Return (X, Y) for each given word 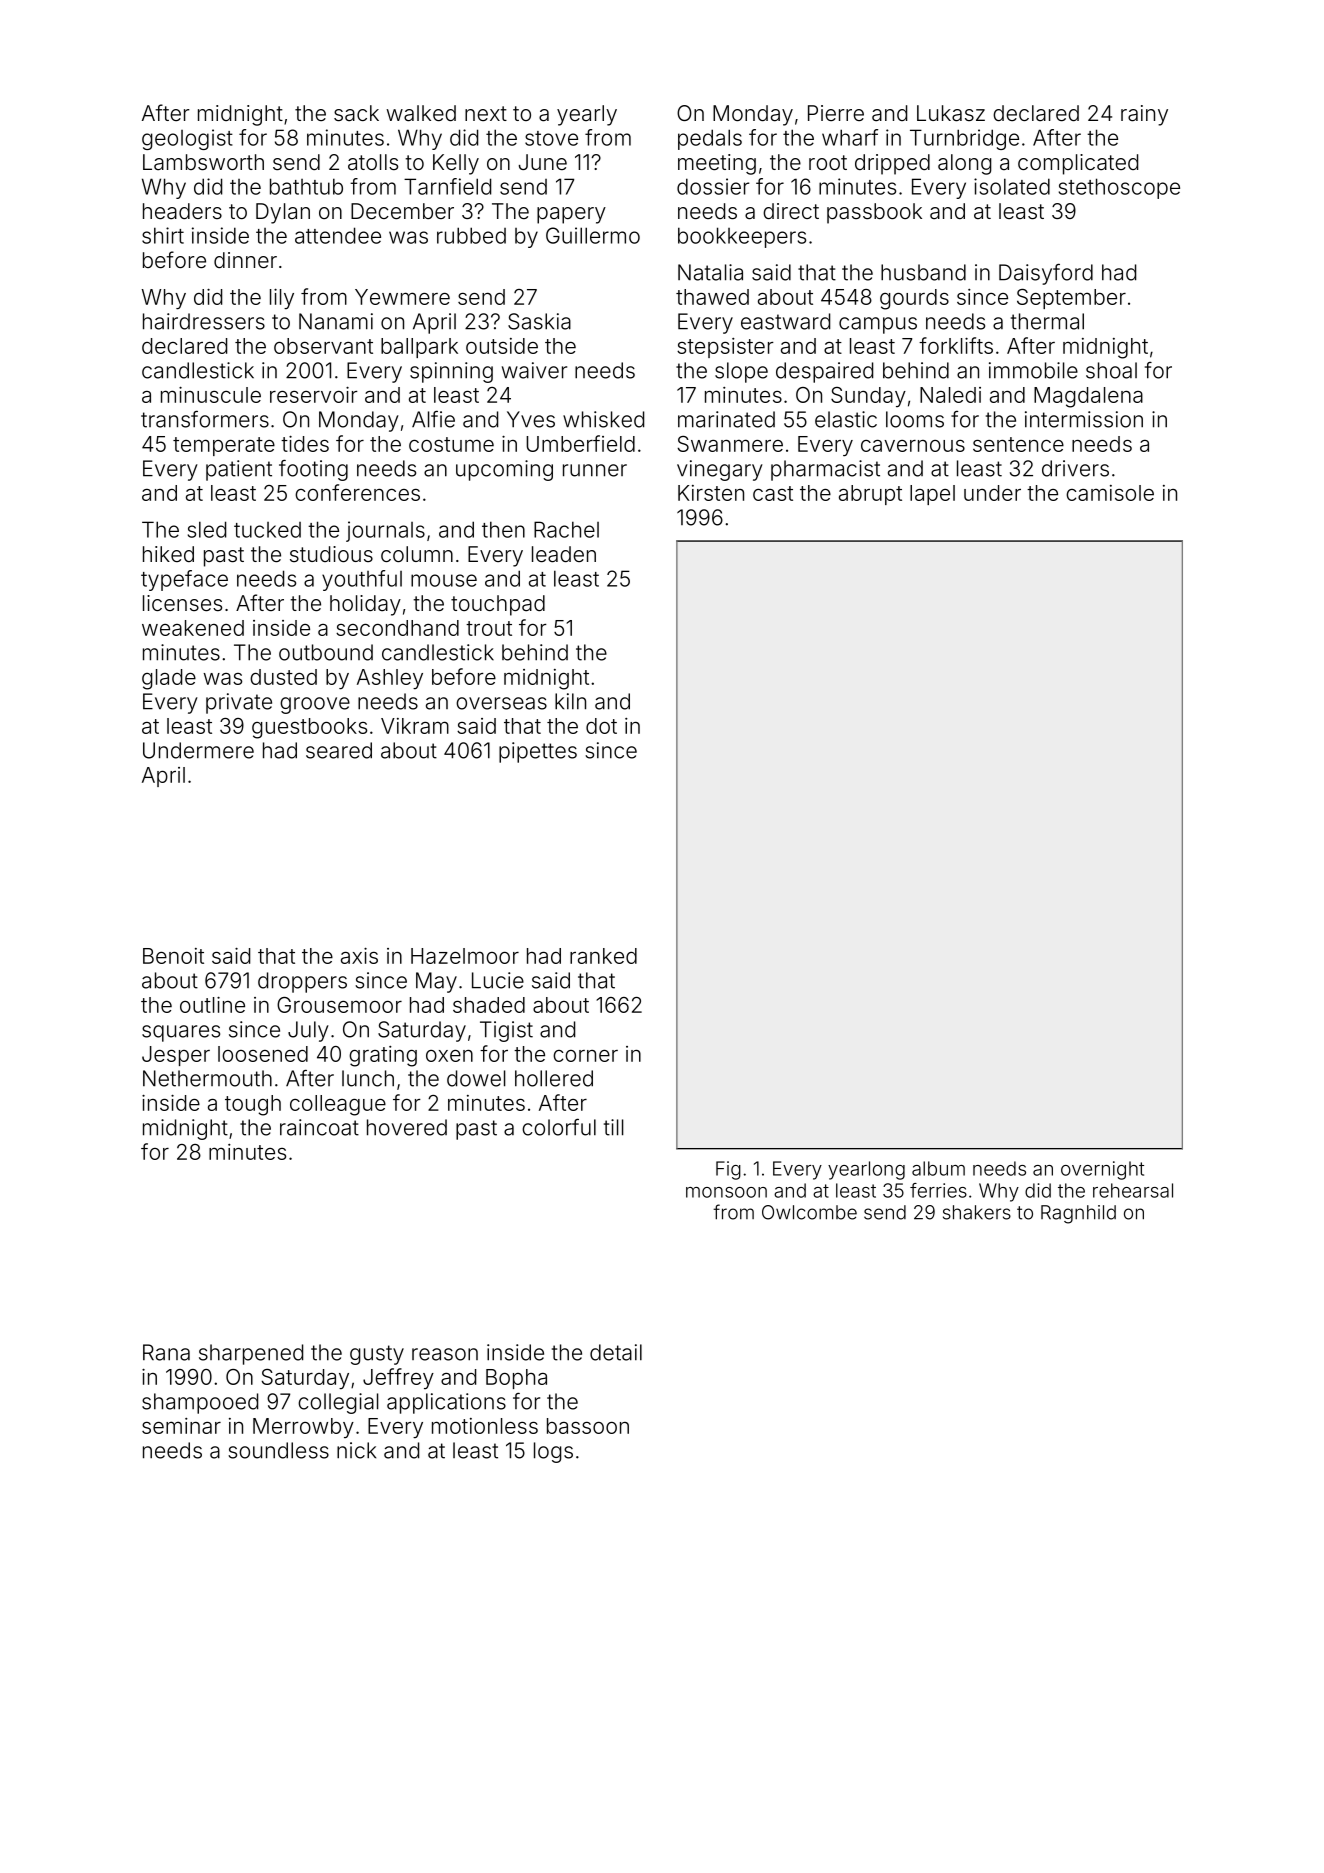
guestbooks (309, 728)
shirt (163, 235)
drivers (1075, 468)
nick (356, 1450)
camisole (1110, 493)
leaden (564, 554)
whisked (603, 419)
